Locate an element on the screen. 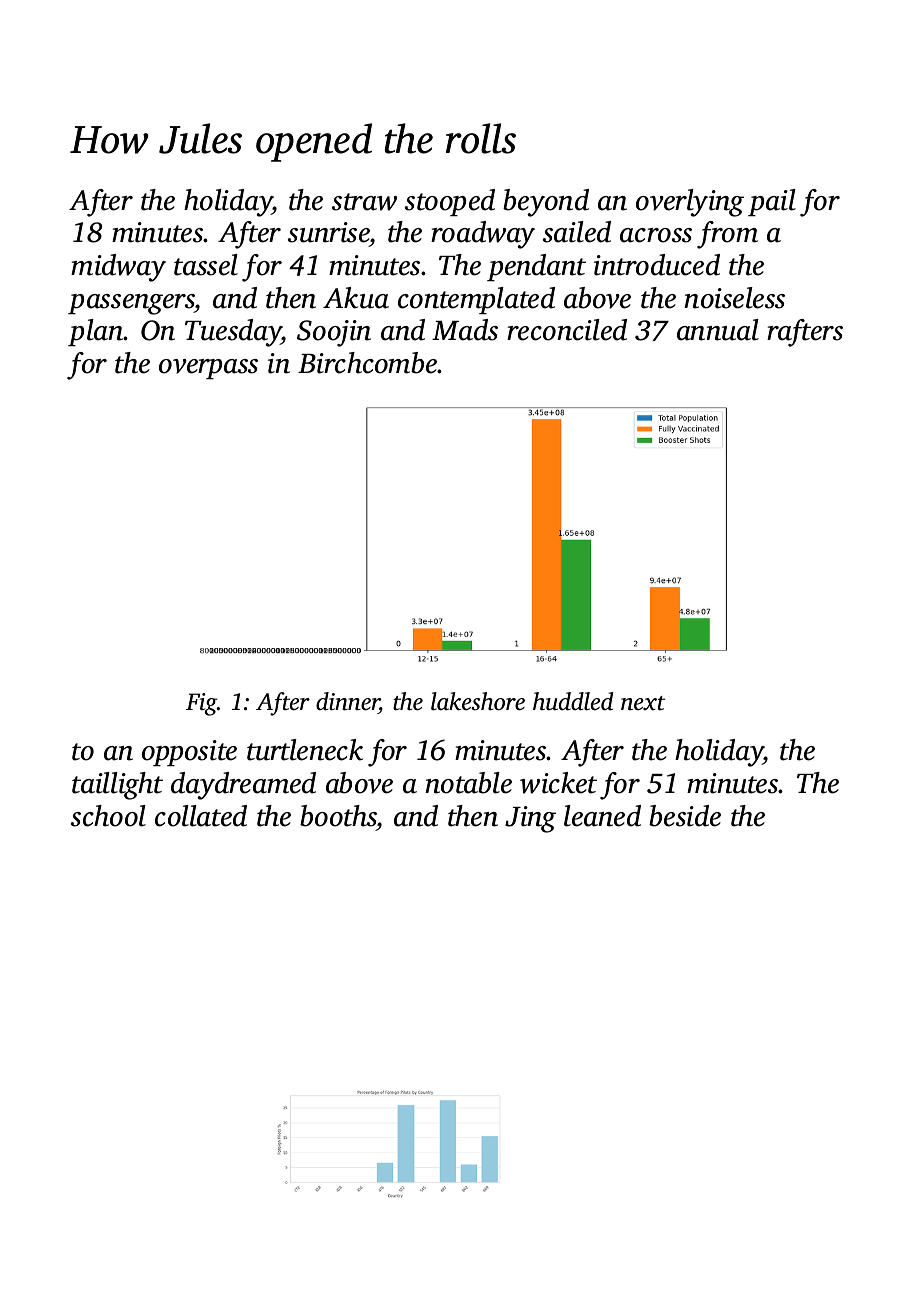  passengers is located at coordinates (131, 304).
